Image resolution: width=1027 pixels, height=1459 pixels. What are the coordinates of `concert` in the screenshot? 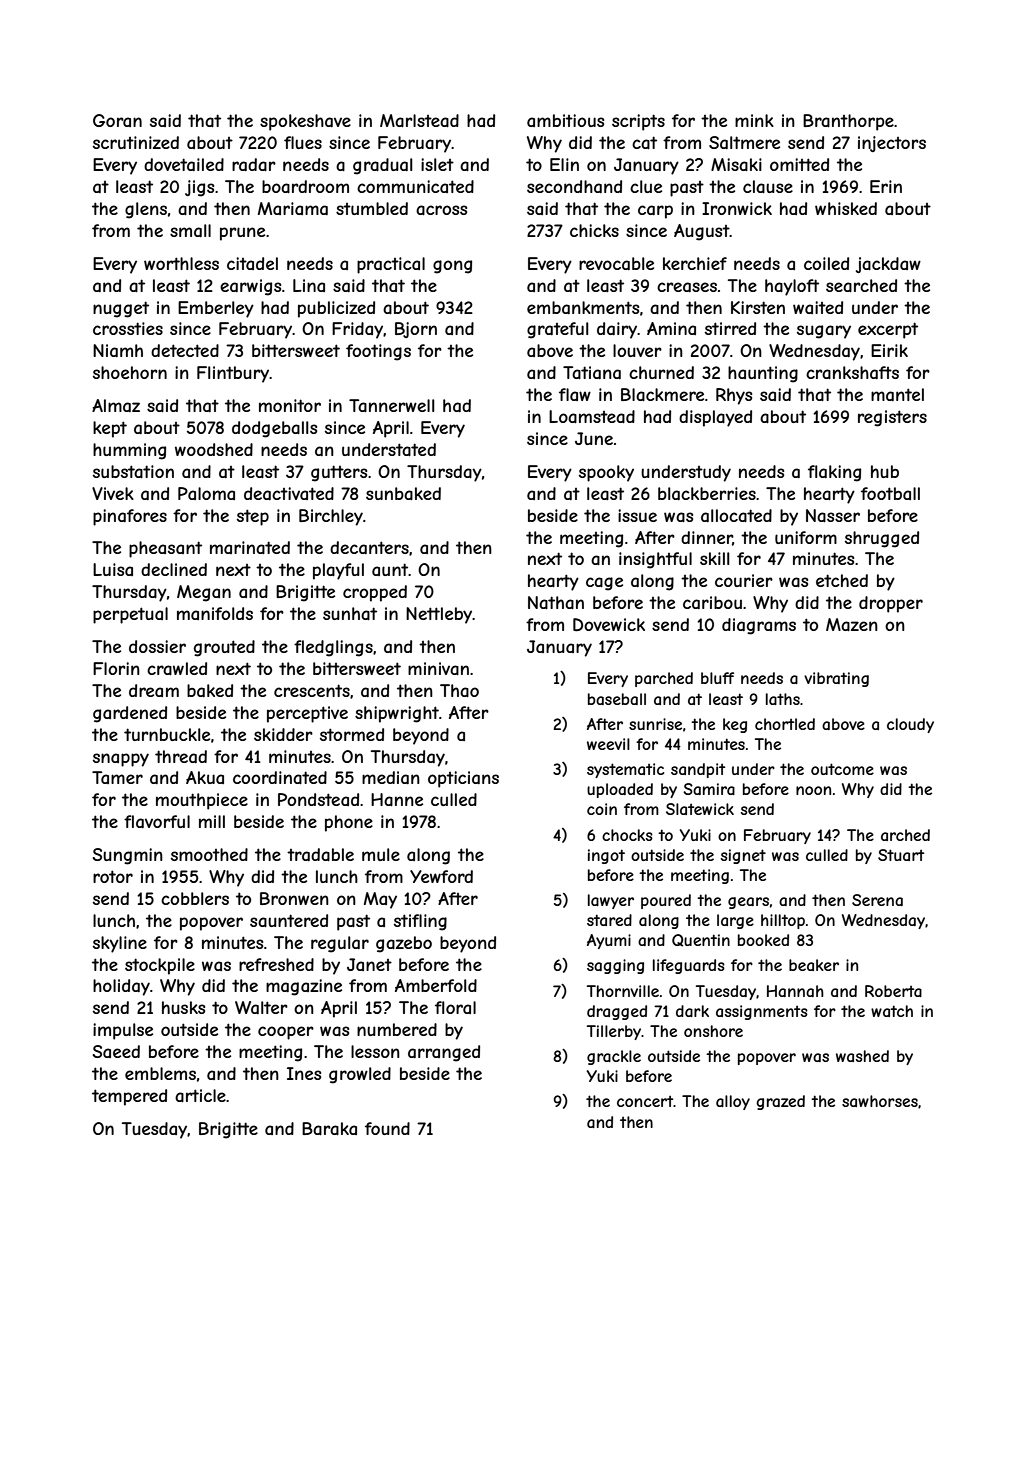 It's located at (645, 1101).
